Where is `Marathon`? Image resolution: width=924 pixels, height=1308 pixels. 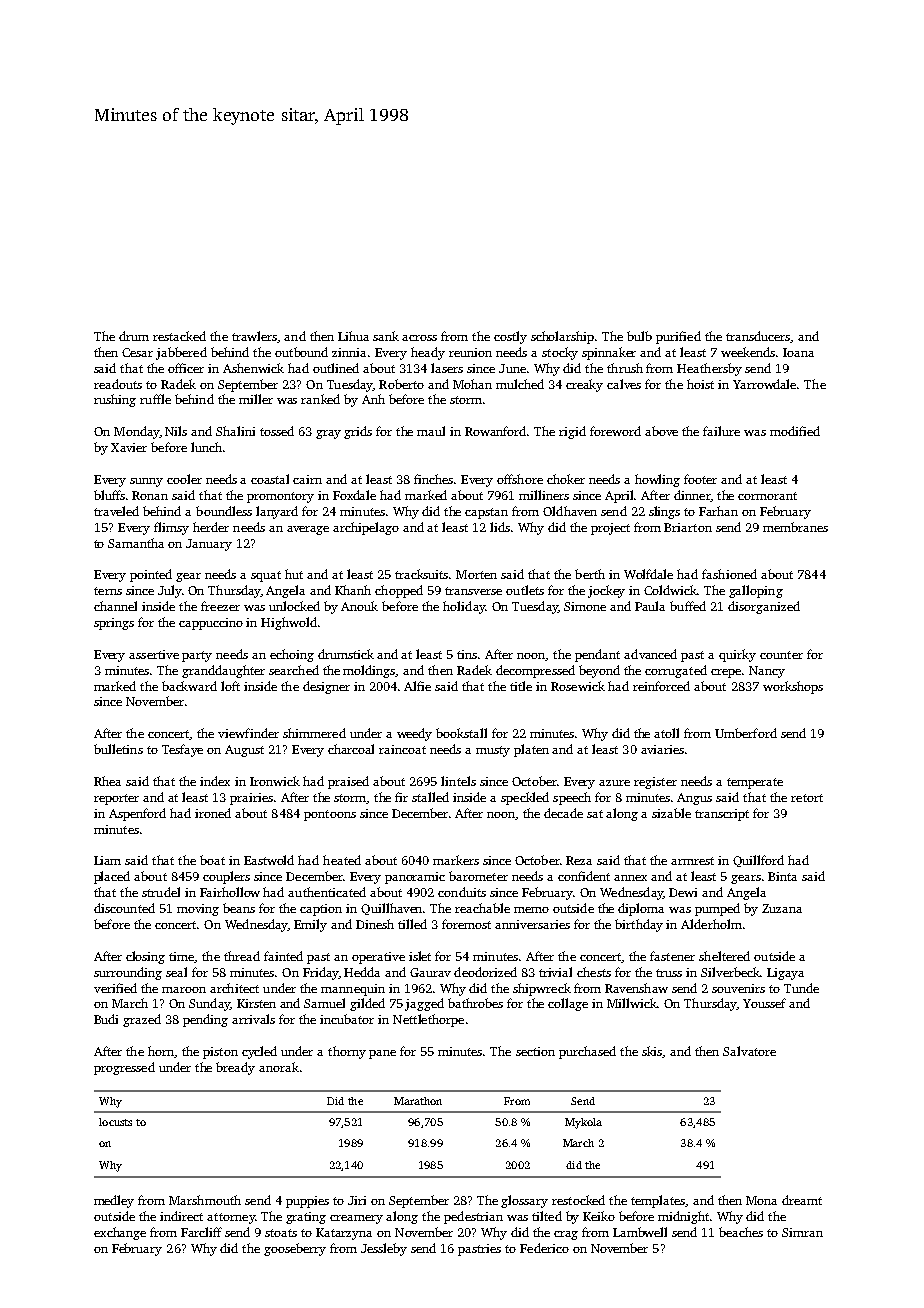 Marathon is located at coordinates (418, 1101).
